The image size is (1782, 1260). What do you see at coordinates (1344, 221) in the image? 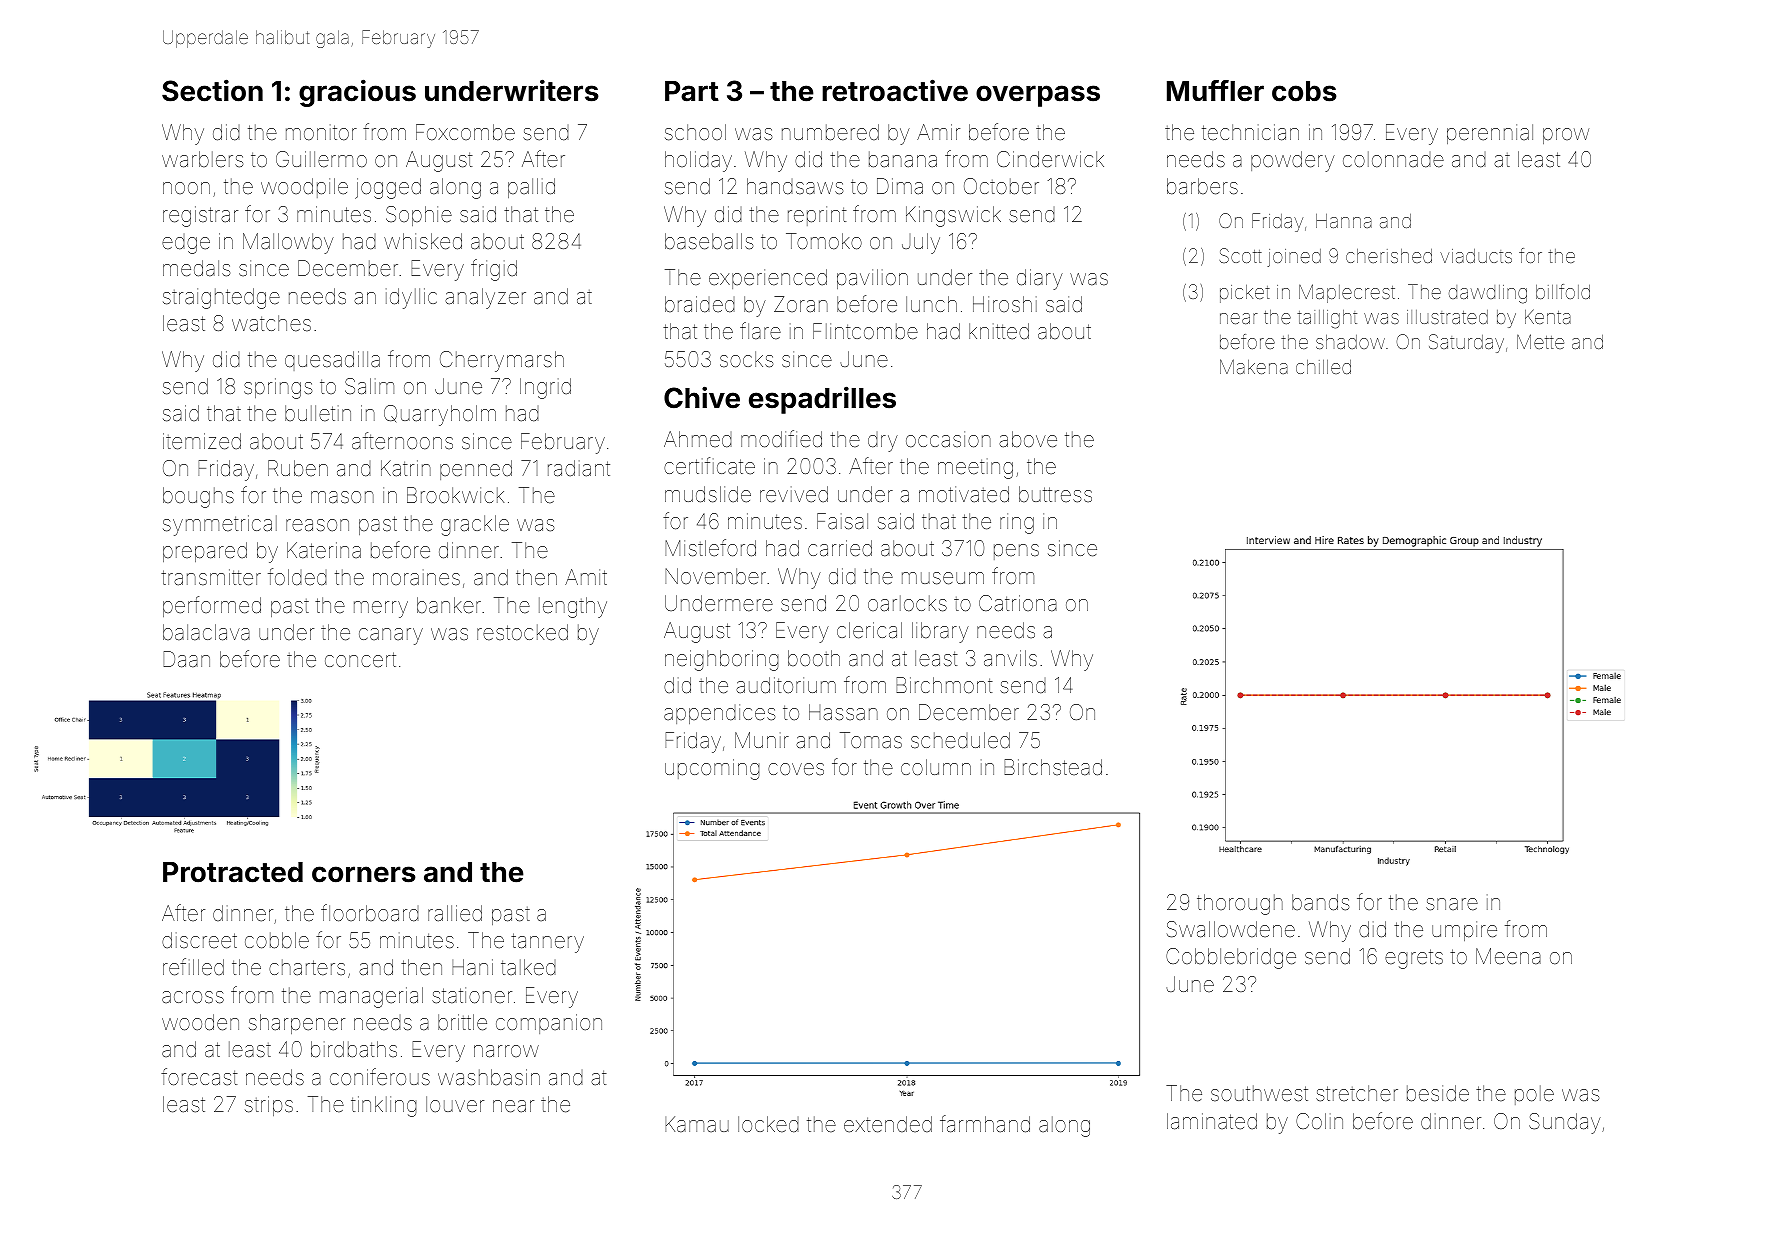
I see `Hanna` at bounding box center [1344, 221].
